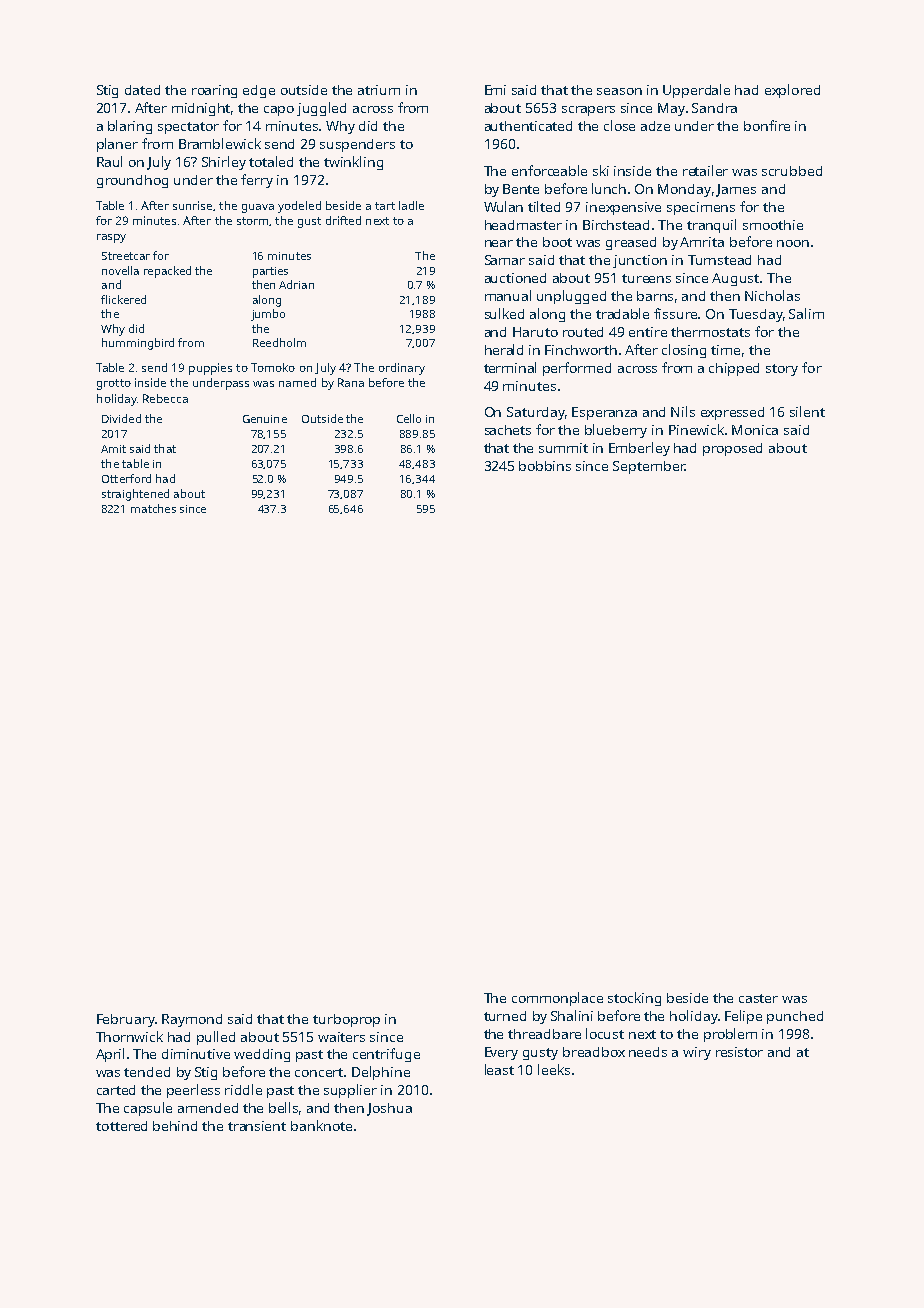 Image resolution: width=924 pixels, height=1308 pixels. I want to click on locust, so click(605, 1033).
